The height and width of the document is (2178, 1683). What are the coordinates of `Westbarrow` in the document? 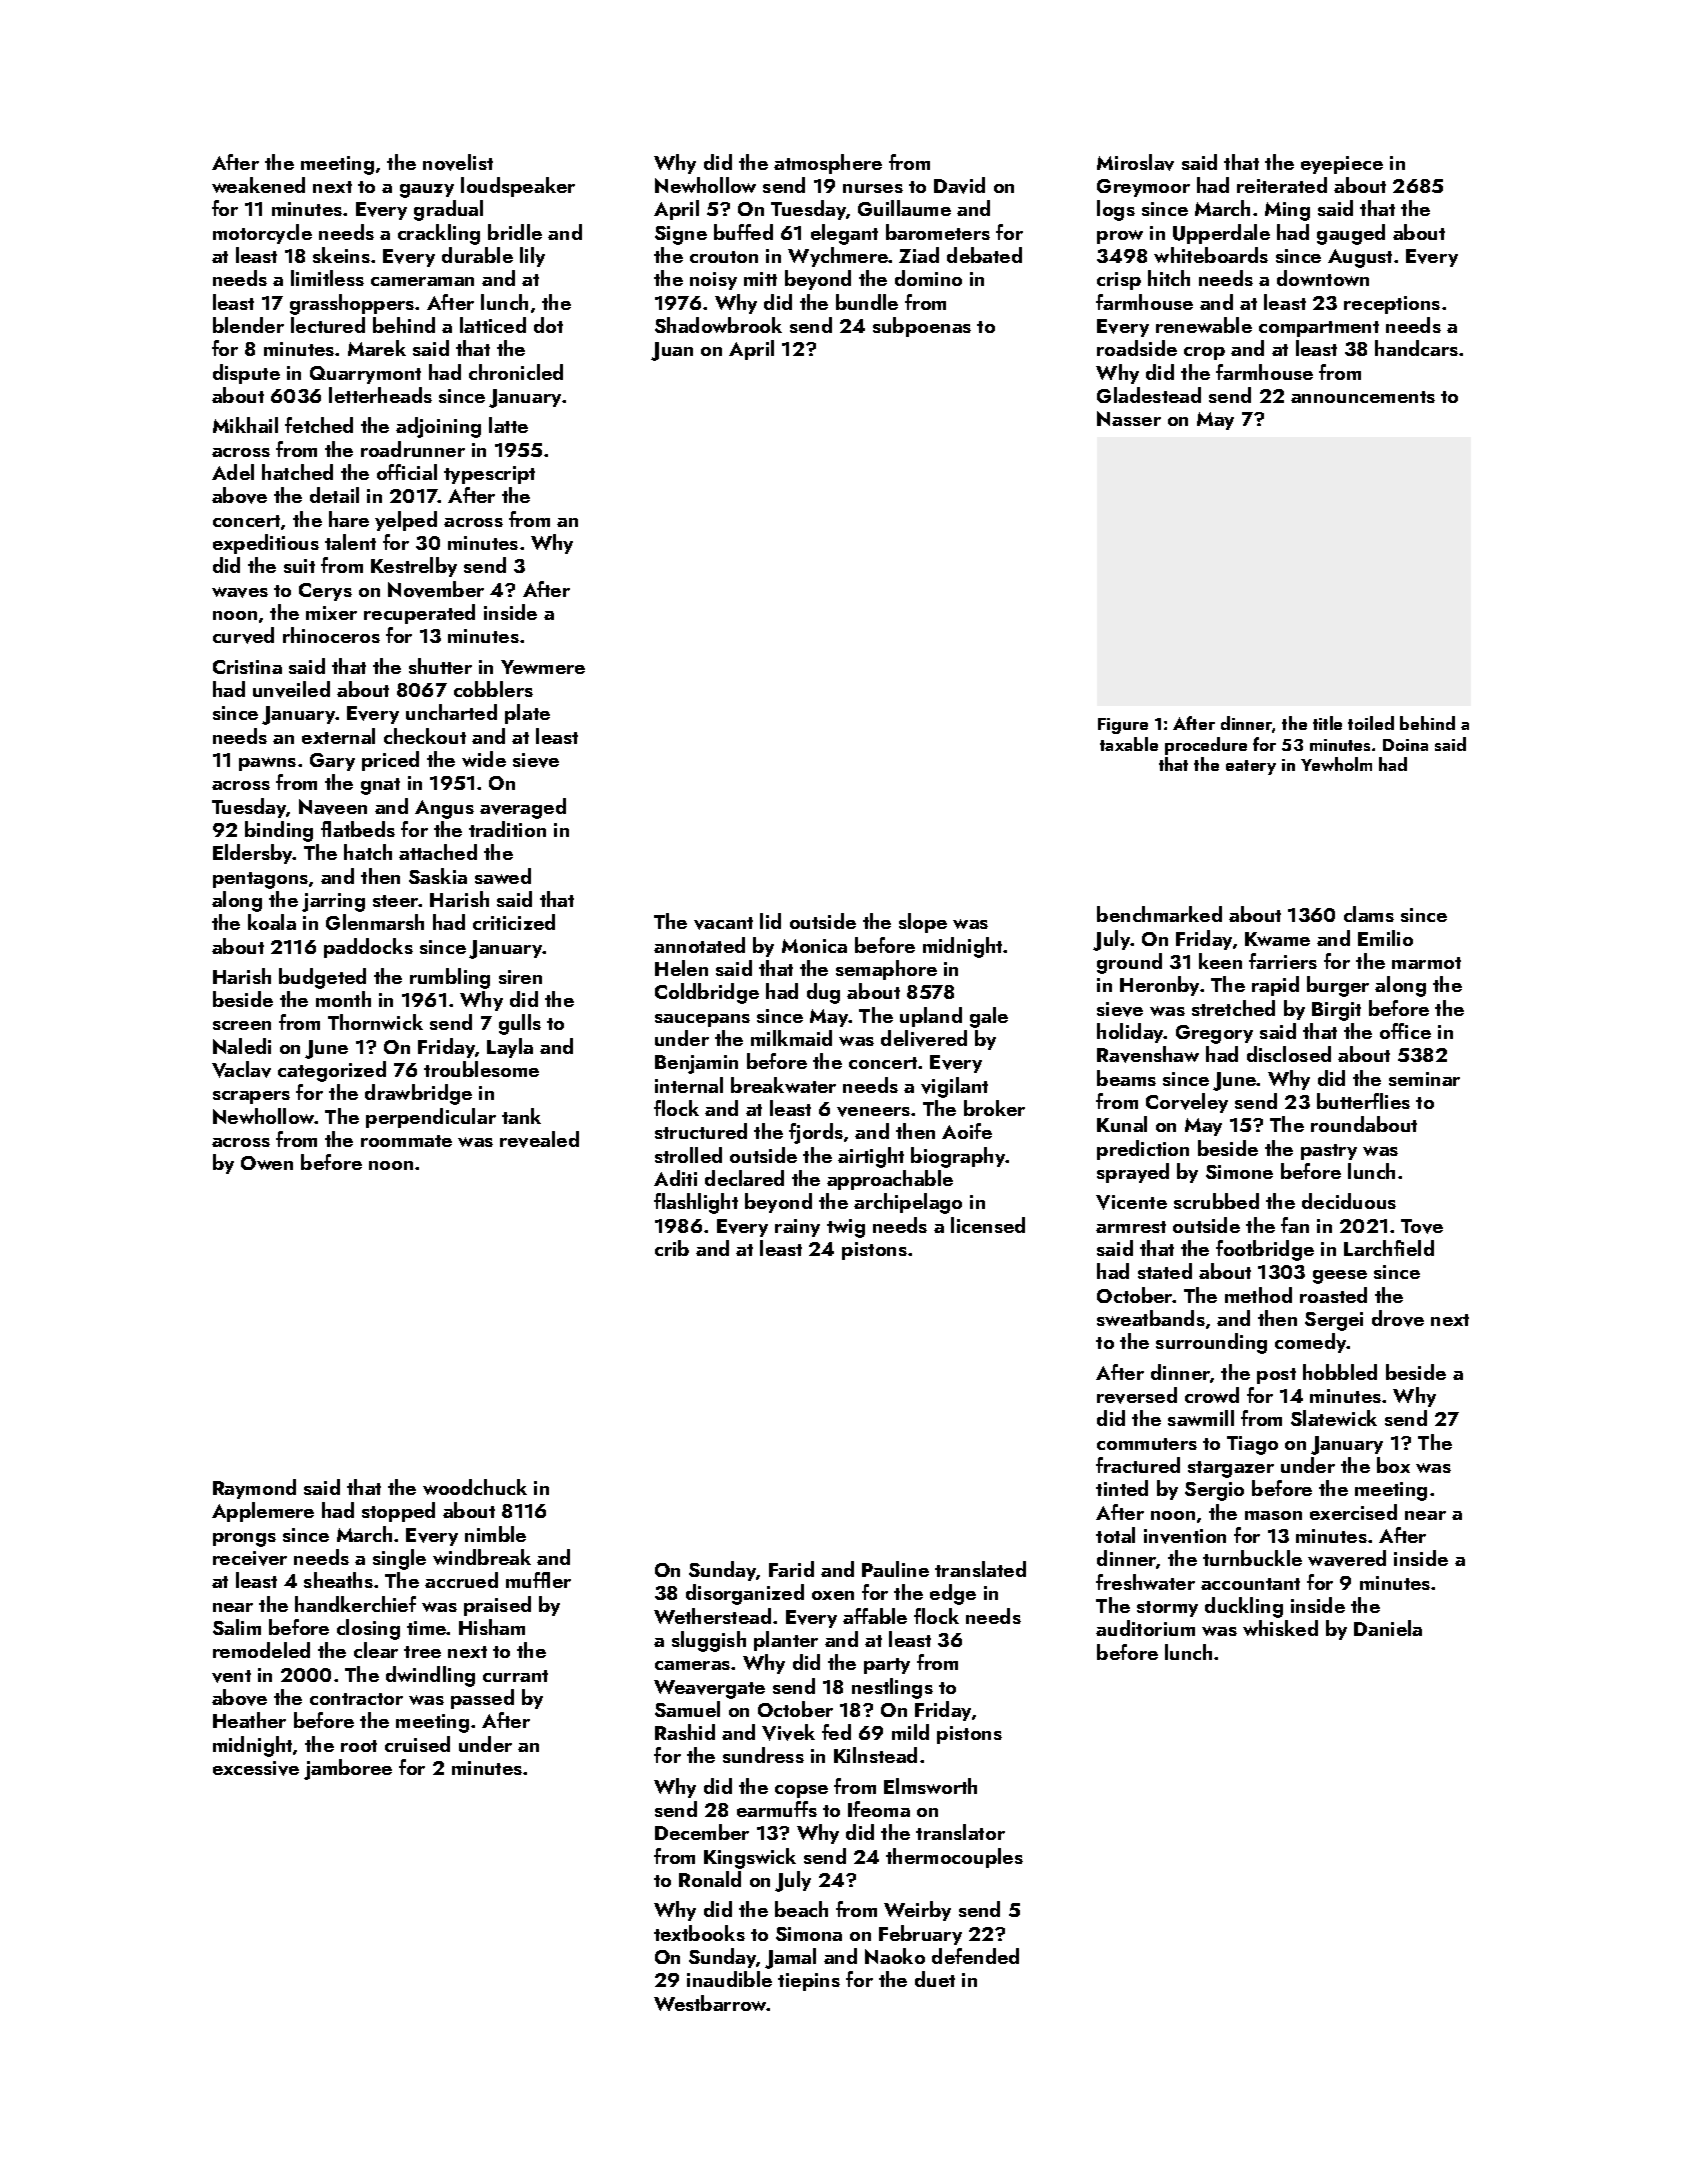 It's located at (710, 2003).
